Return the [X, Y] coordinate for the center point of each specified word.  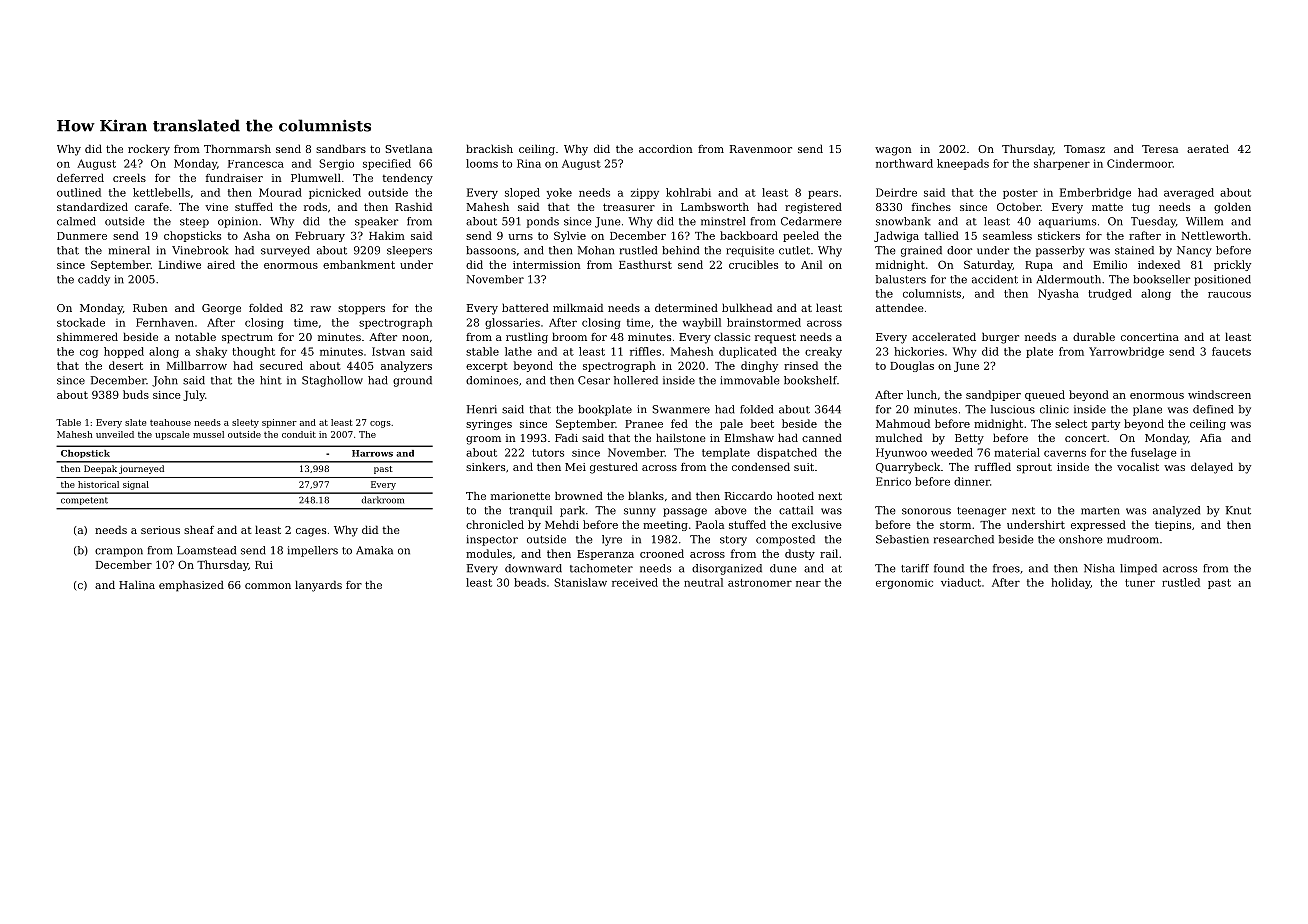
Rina [529, 163]
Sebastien [902, 539]
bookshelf [810, 380]
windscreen [1219, 394]
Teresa [1160, 149]
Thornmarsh [237, 148]
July [194, 395]
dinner [972, 481]
